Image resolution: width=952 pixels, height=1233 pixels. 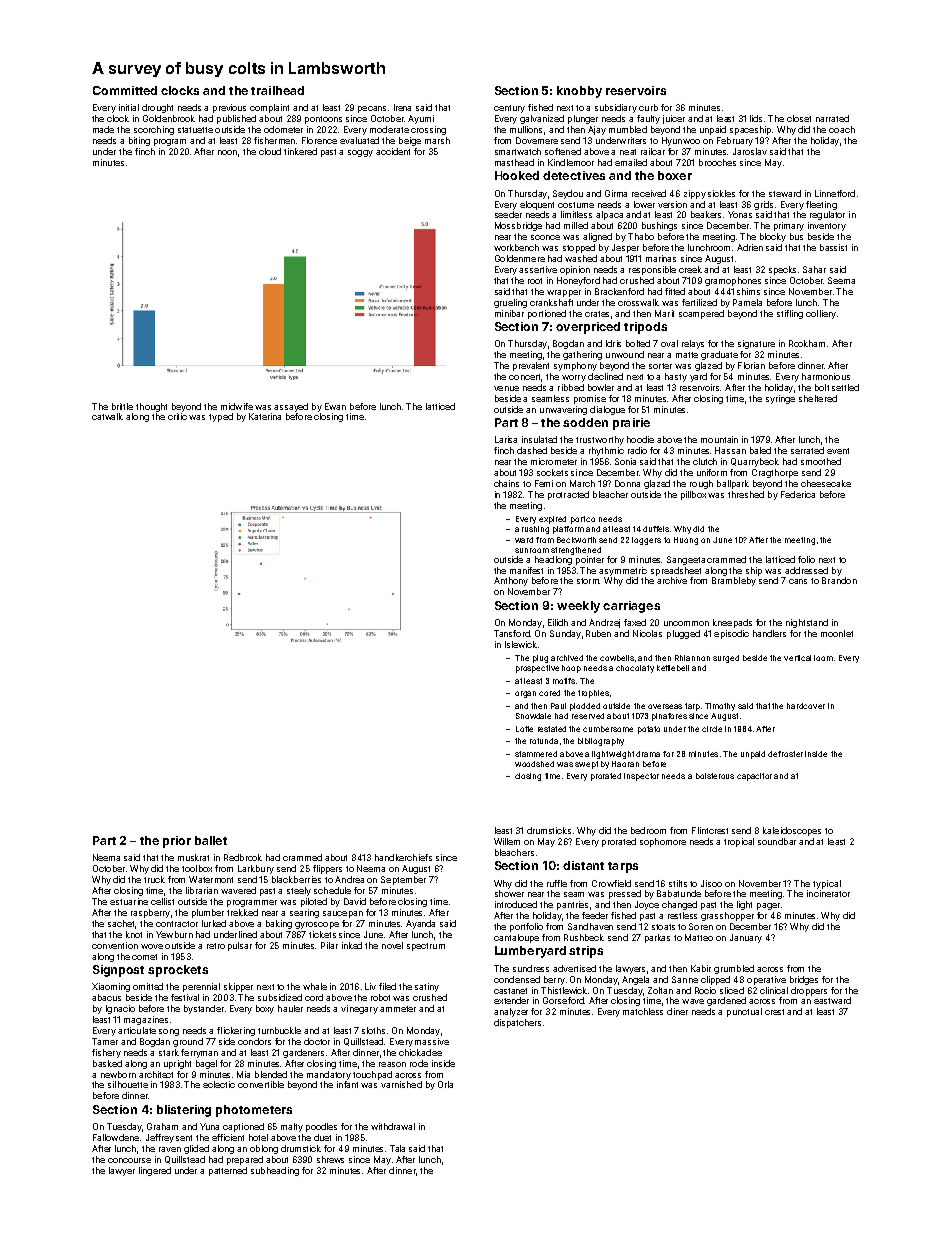 What do you see at coordinates (214, 923) in the page?
I see `lurked` at bounding box center [214, 923].
